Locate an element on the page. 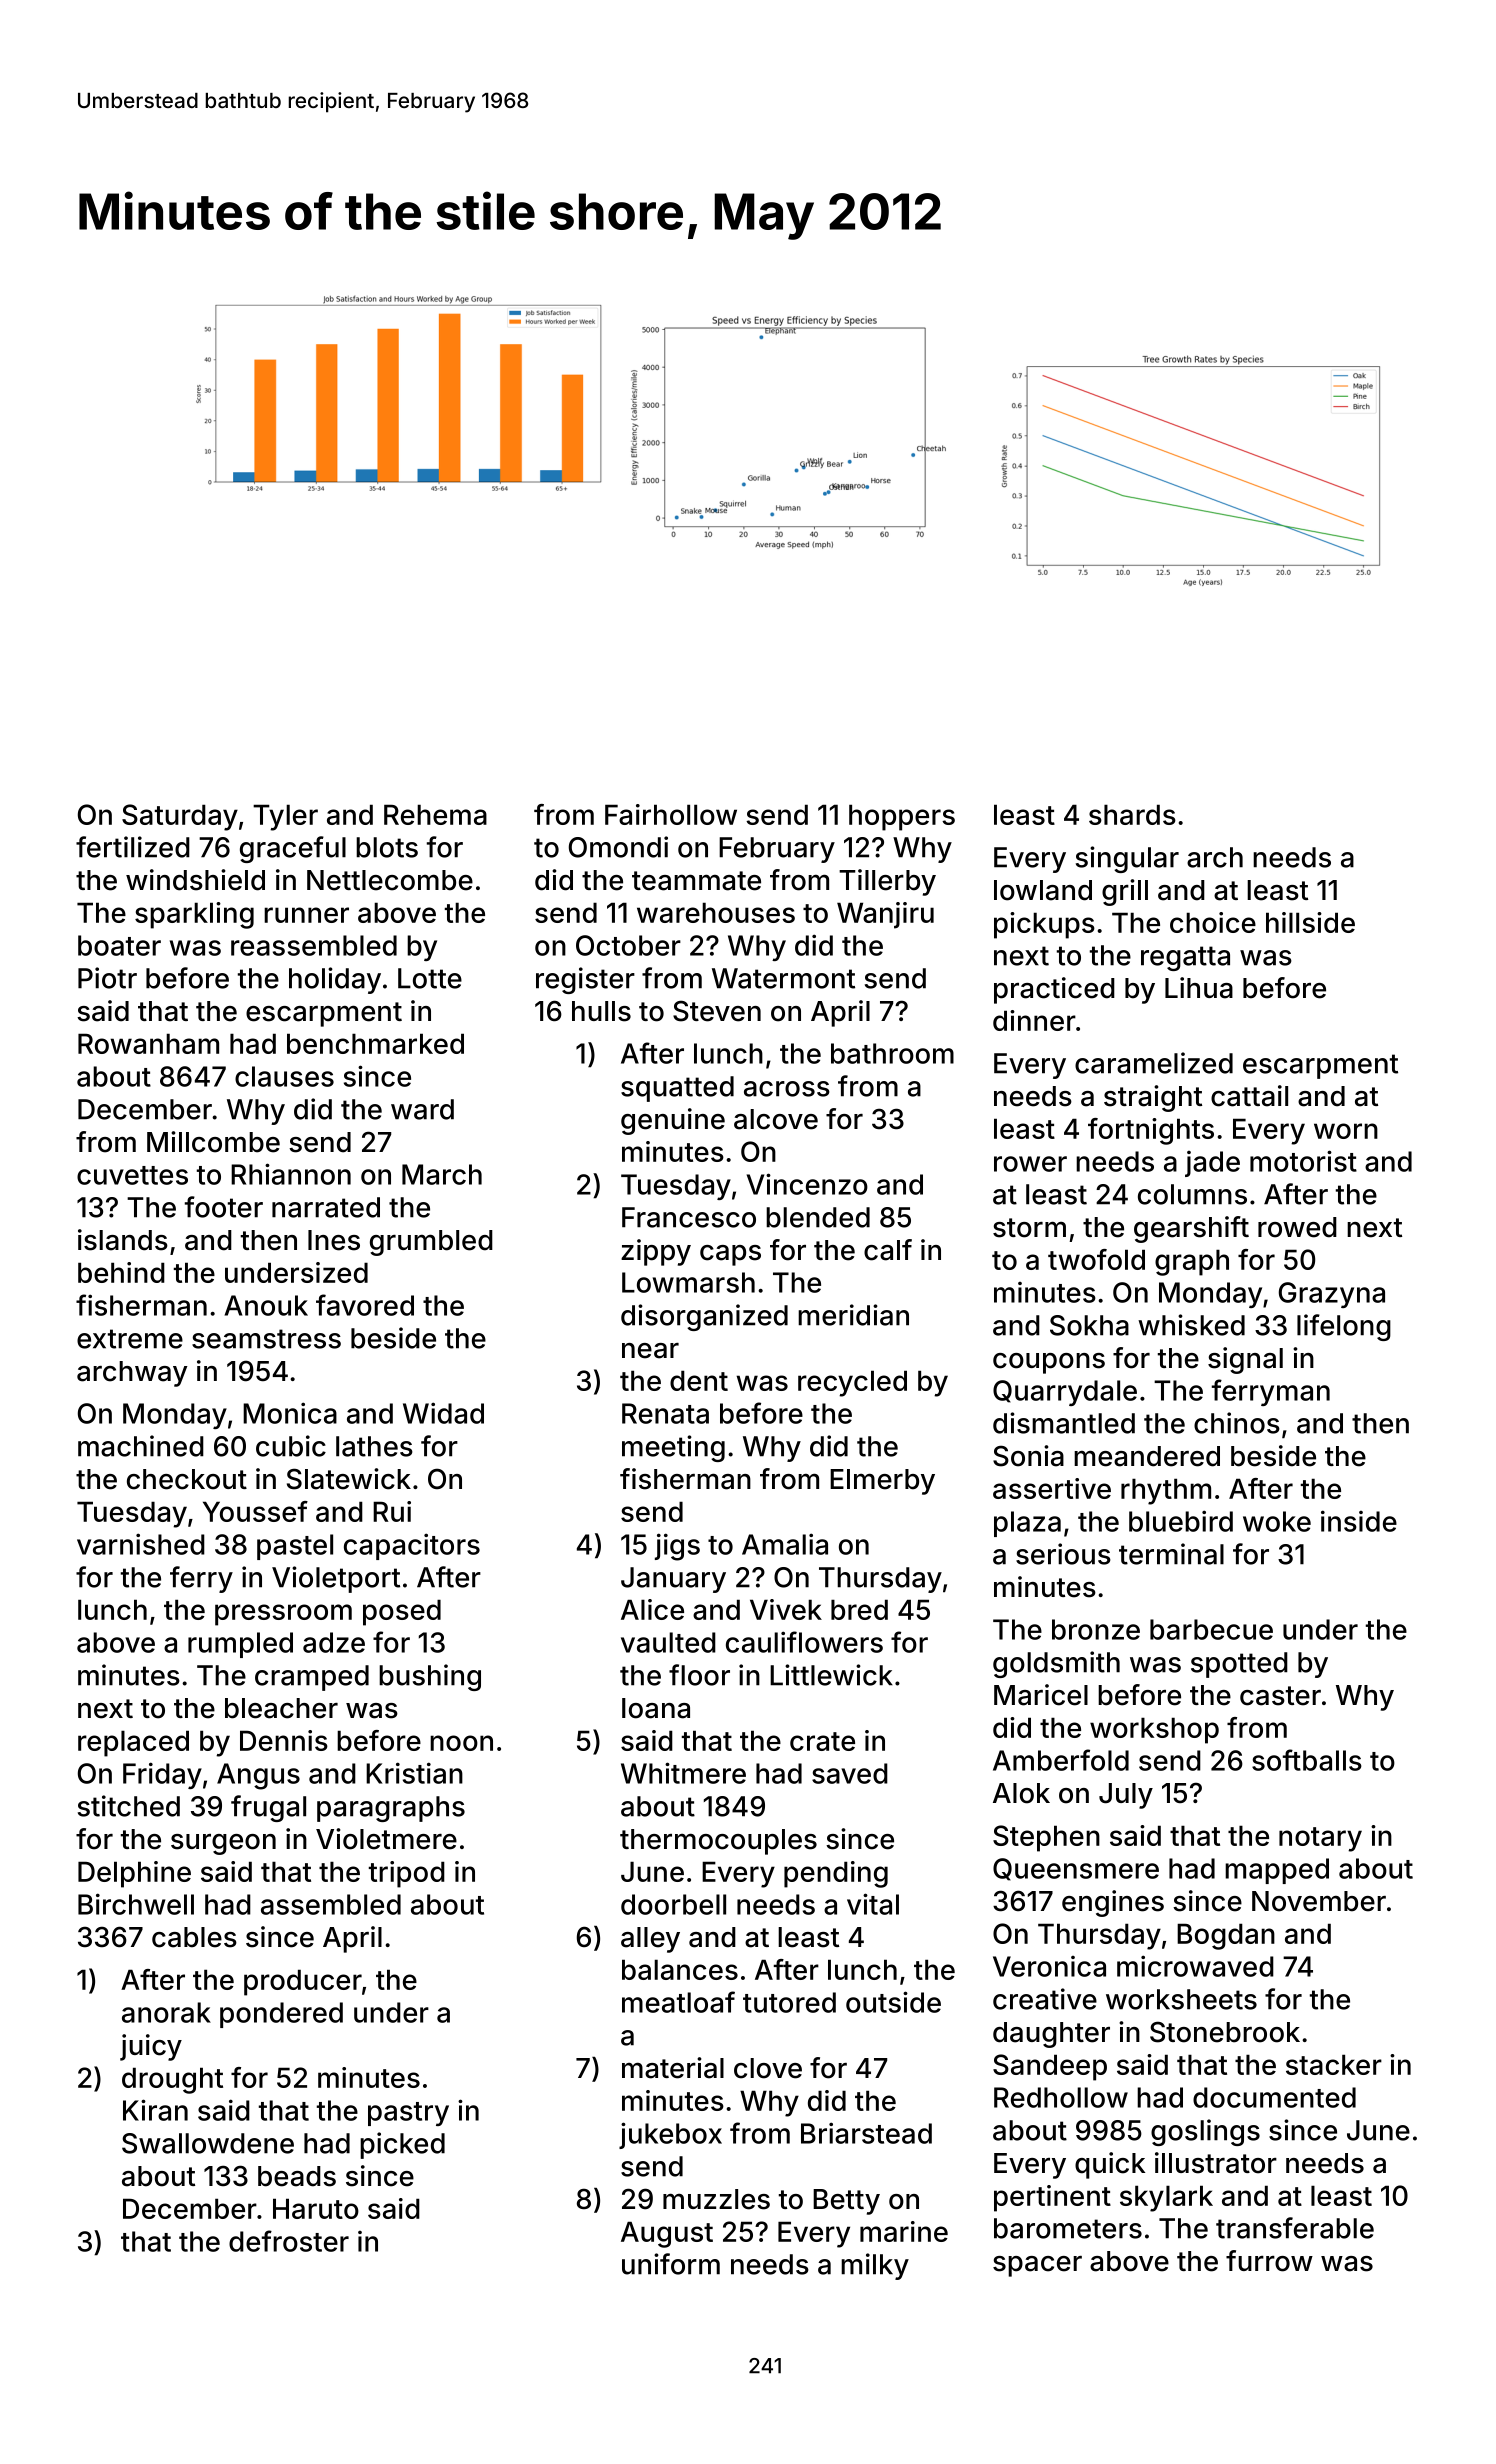  Lowmarsh is located at coordinates (688, 1282).
